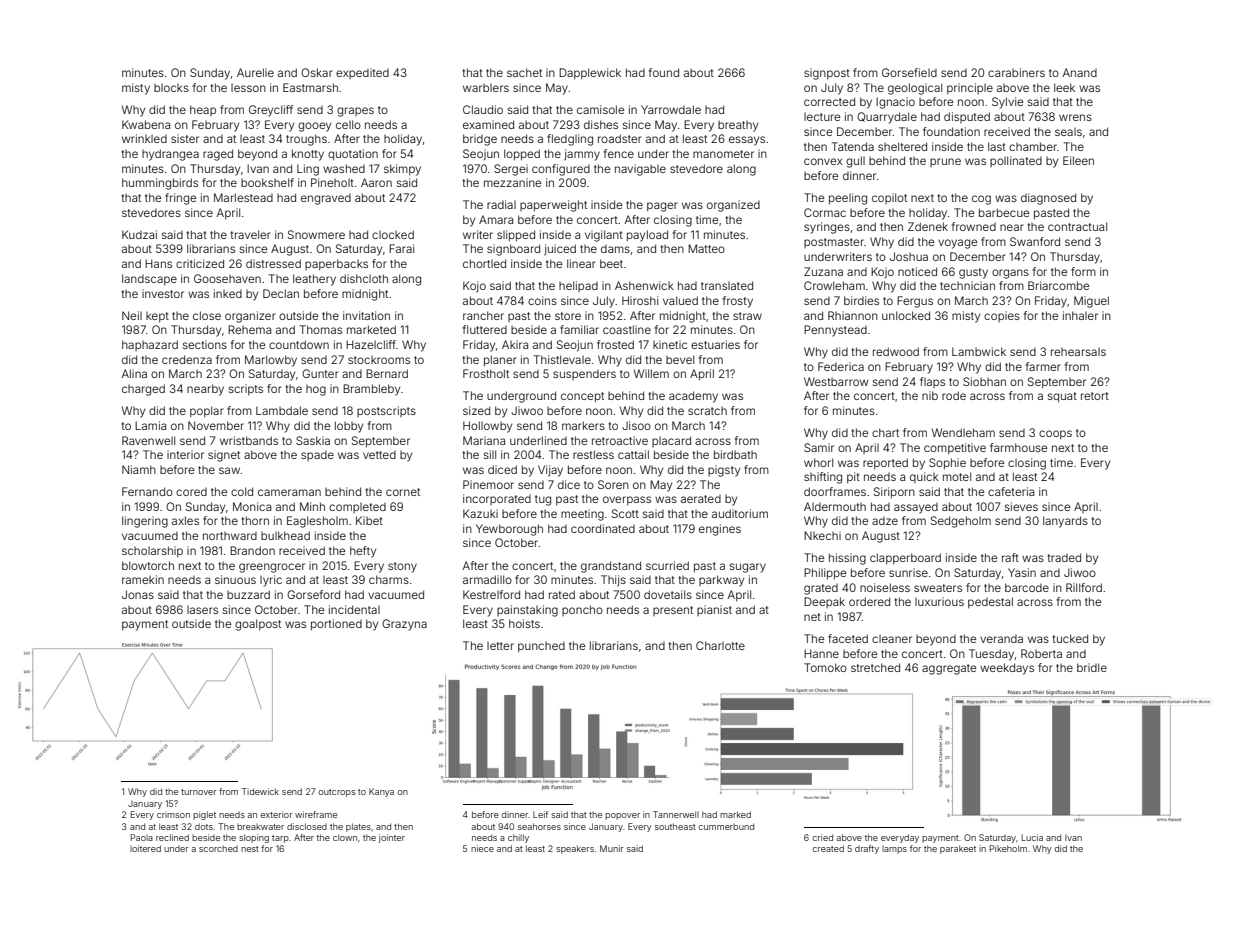 Image resolution: width=1233 pixels, height=952 pixels. I want to click on Oskar, so click(317, 72).
